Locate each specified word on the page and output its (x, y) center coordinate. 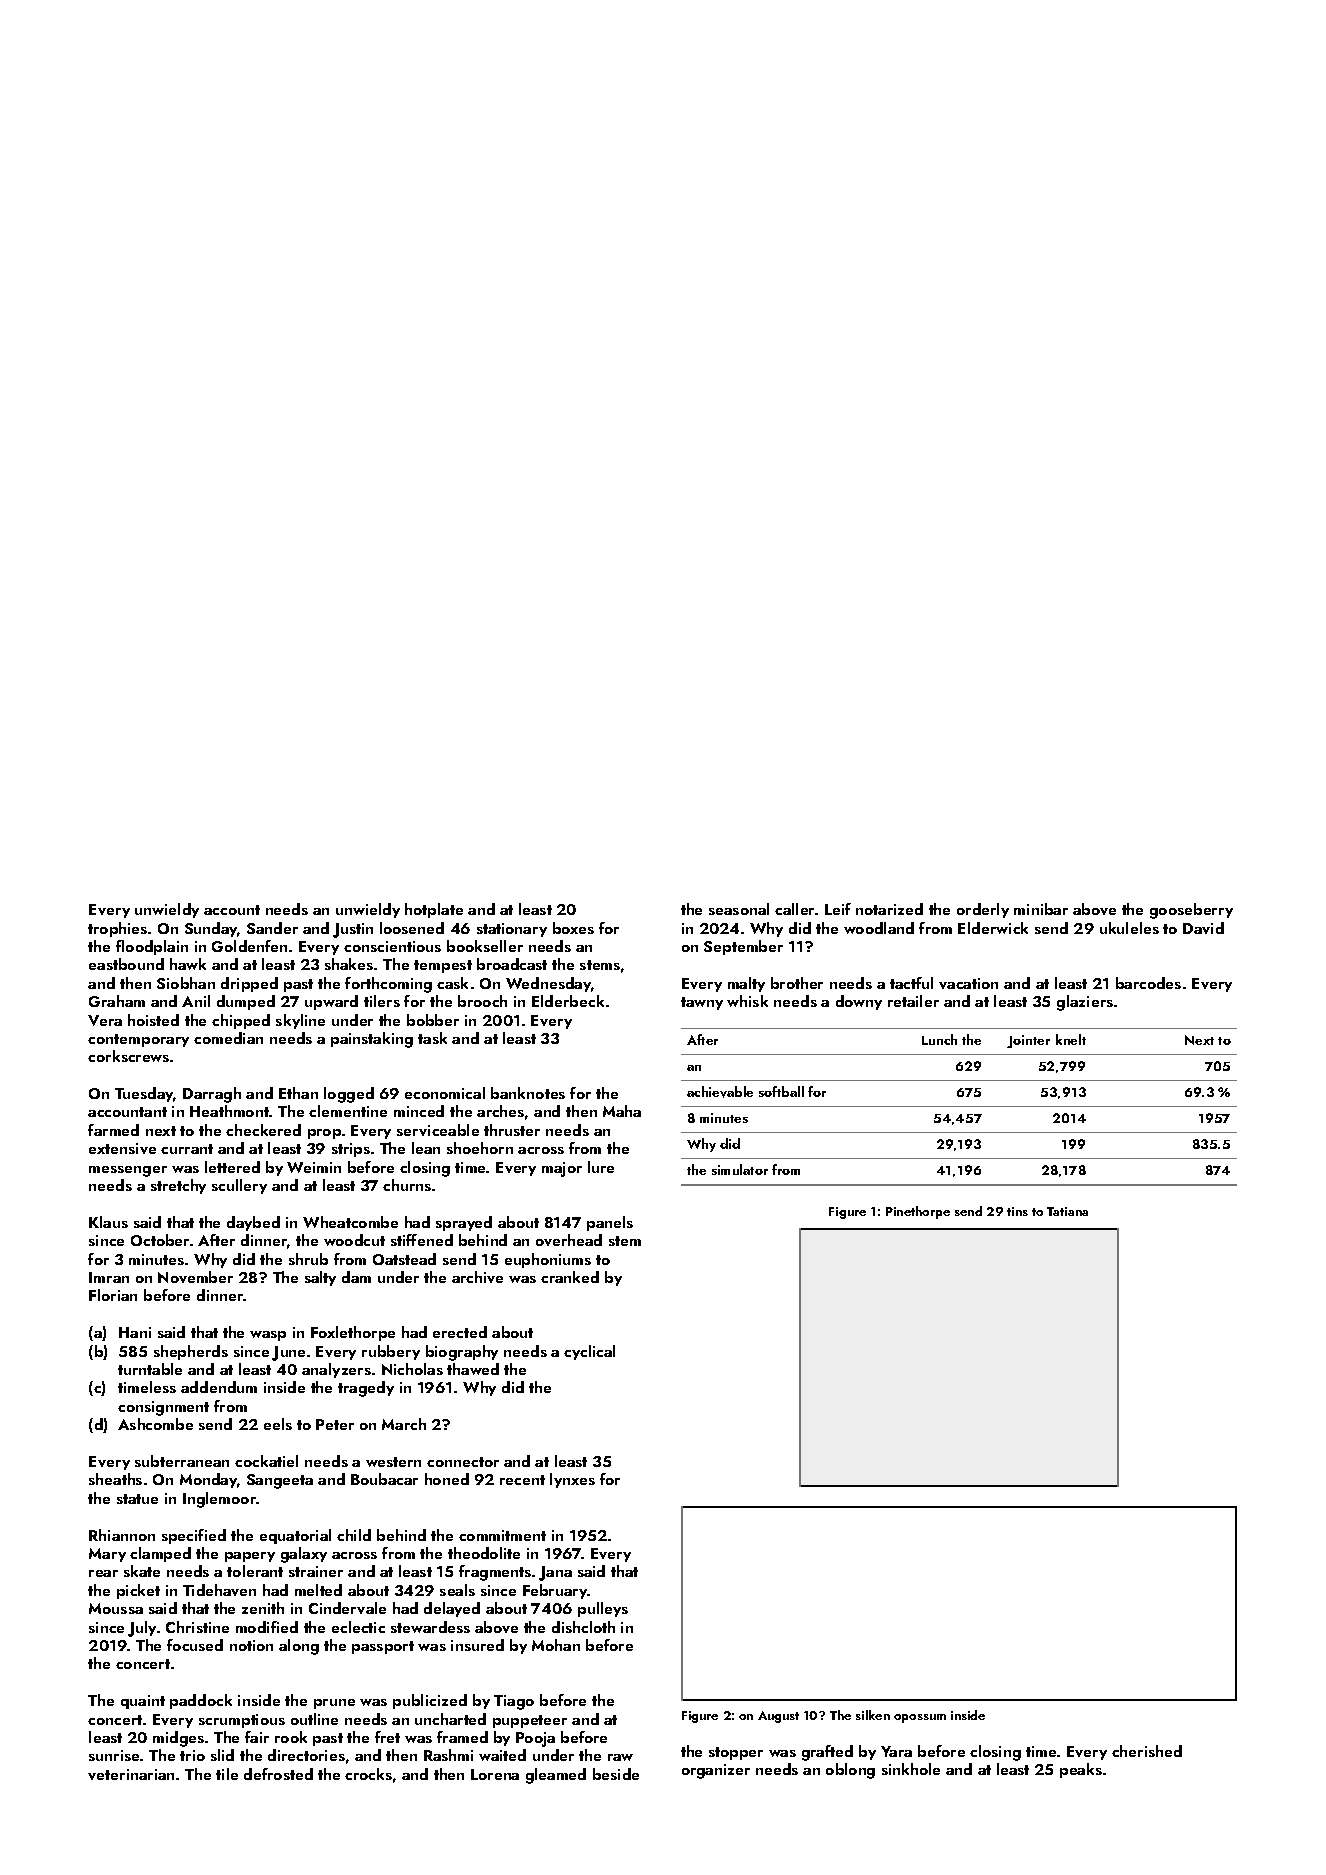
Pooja (535, 1739)
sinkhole (911, 1769)
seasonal (739, 909)
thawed (473, 1369)
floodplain (152, 947)
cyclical (589, 1352)
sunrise (115, 1755)
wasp (268, 1336)
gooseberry (1191, 911)
